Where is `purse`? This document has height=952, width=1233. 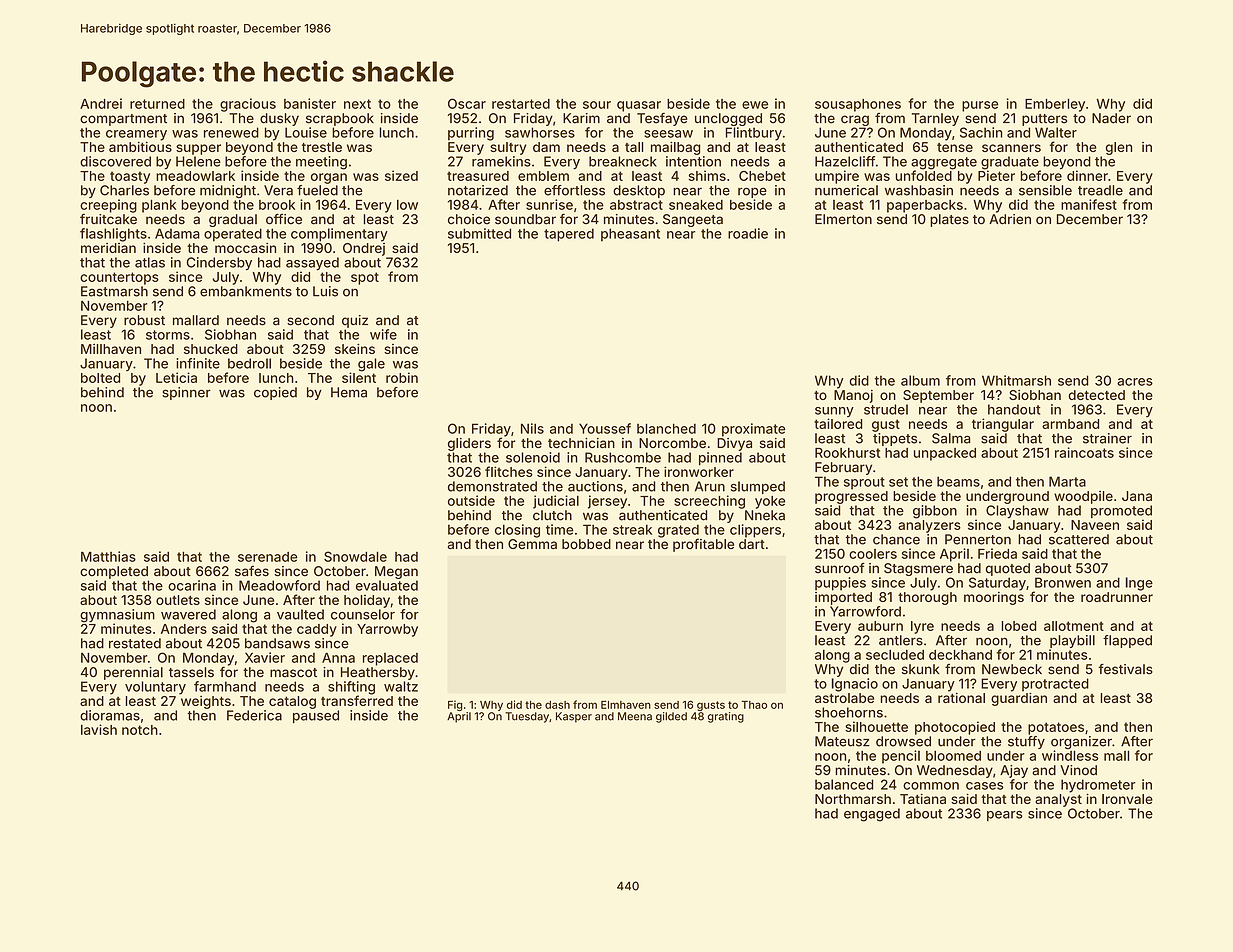
purse is located at coordinates (980, 106).
